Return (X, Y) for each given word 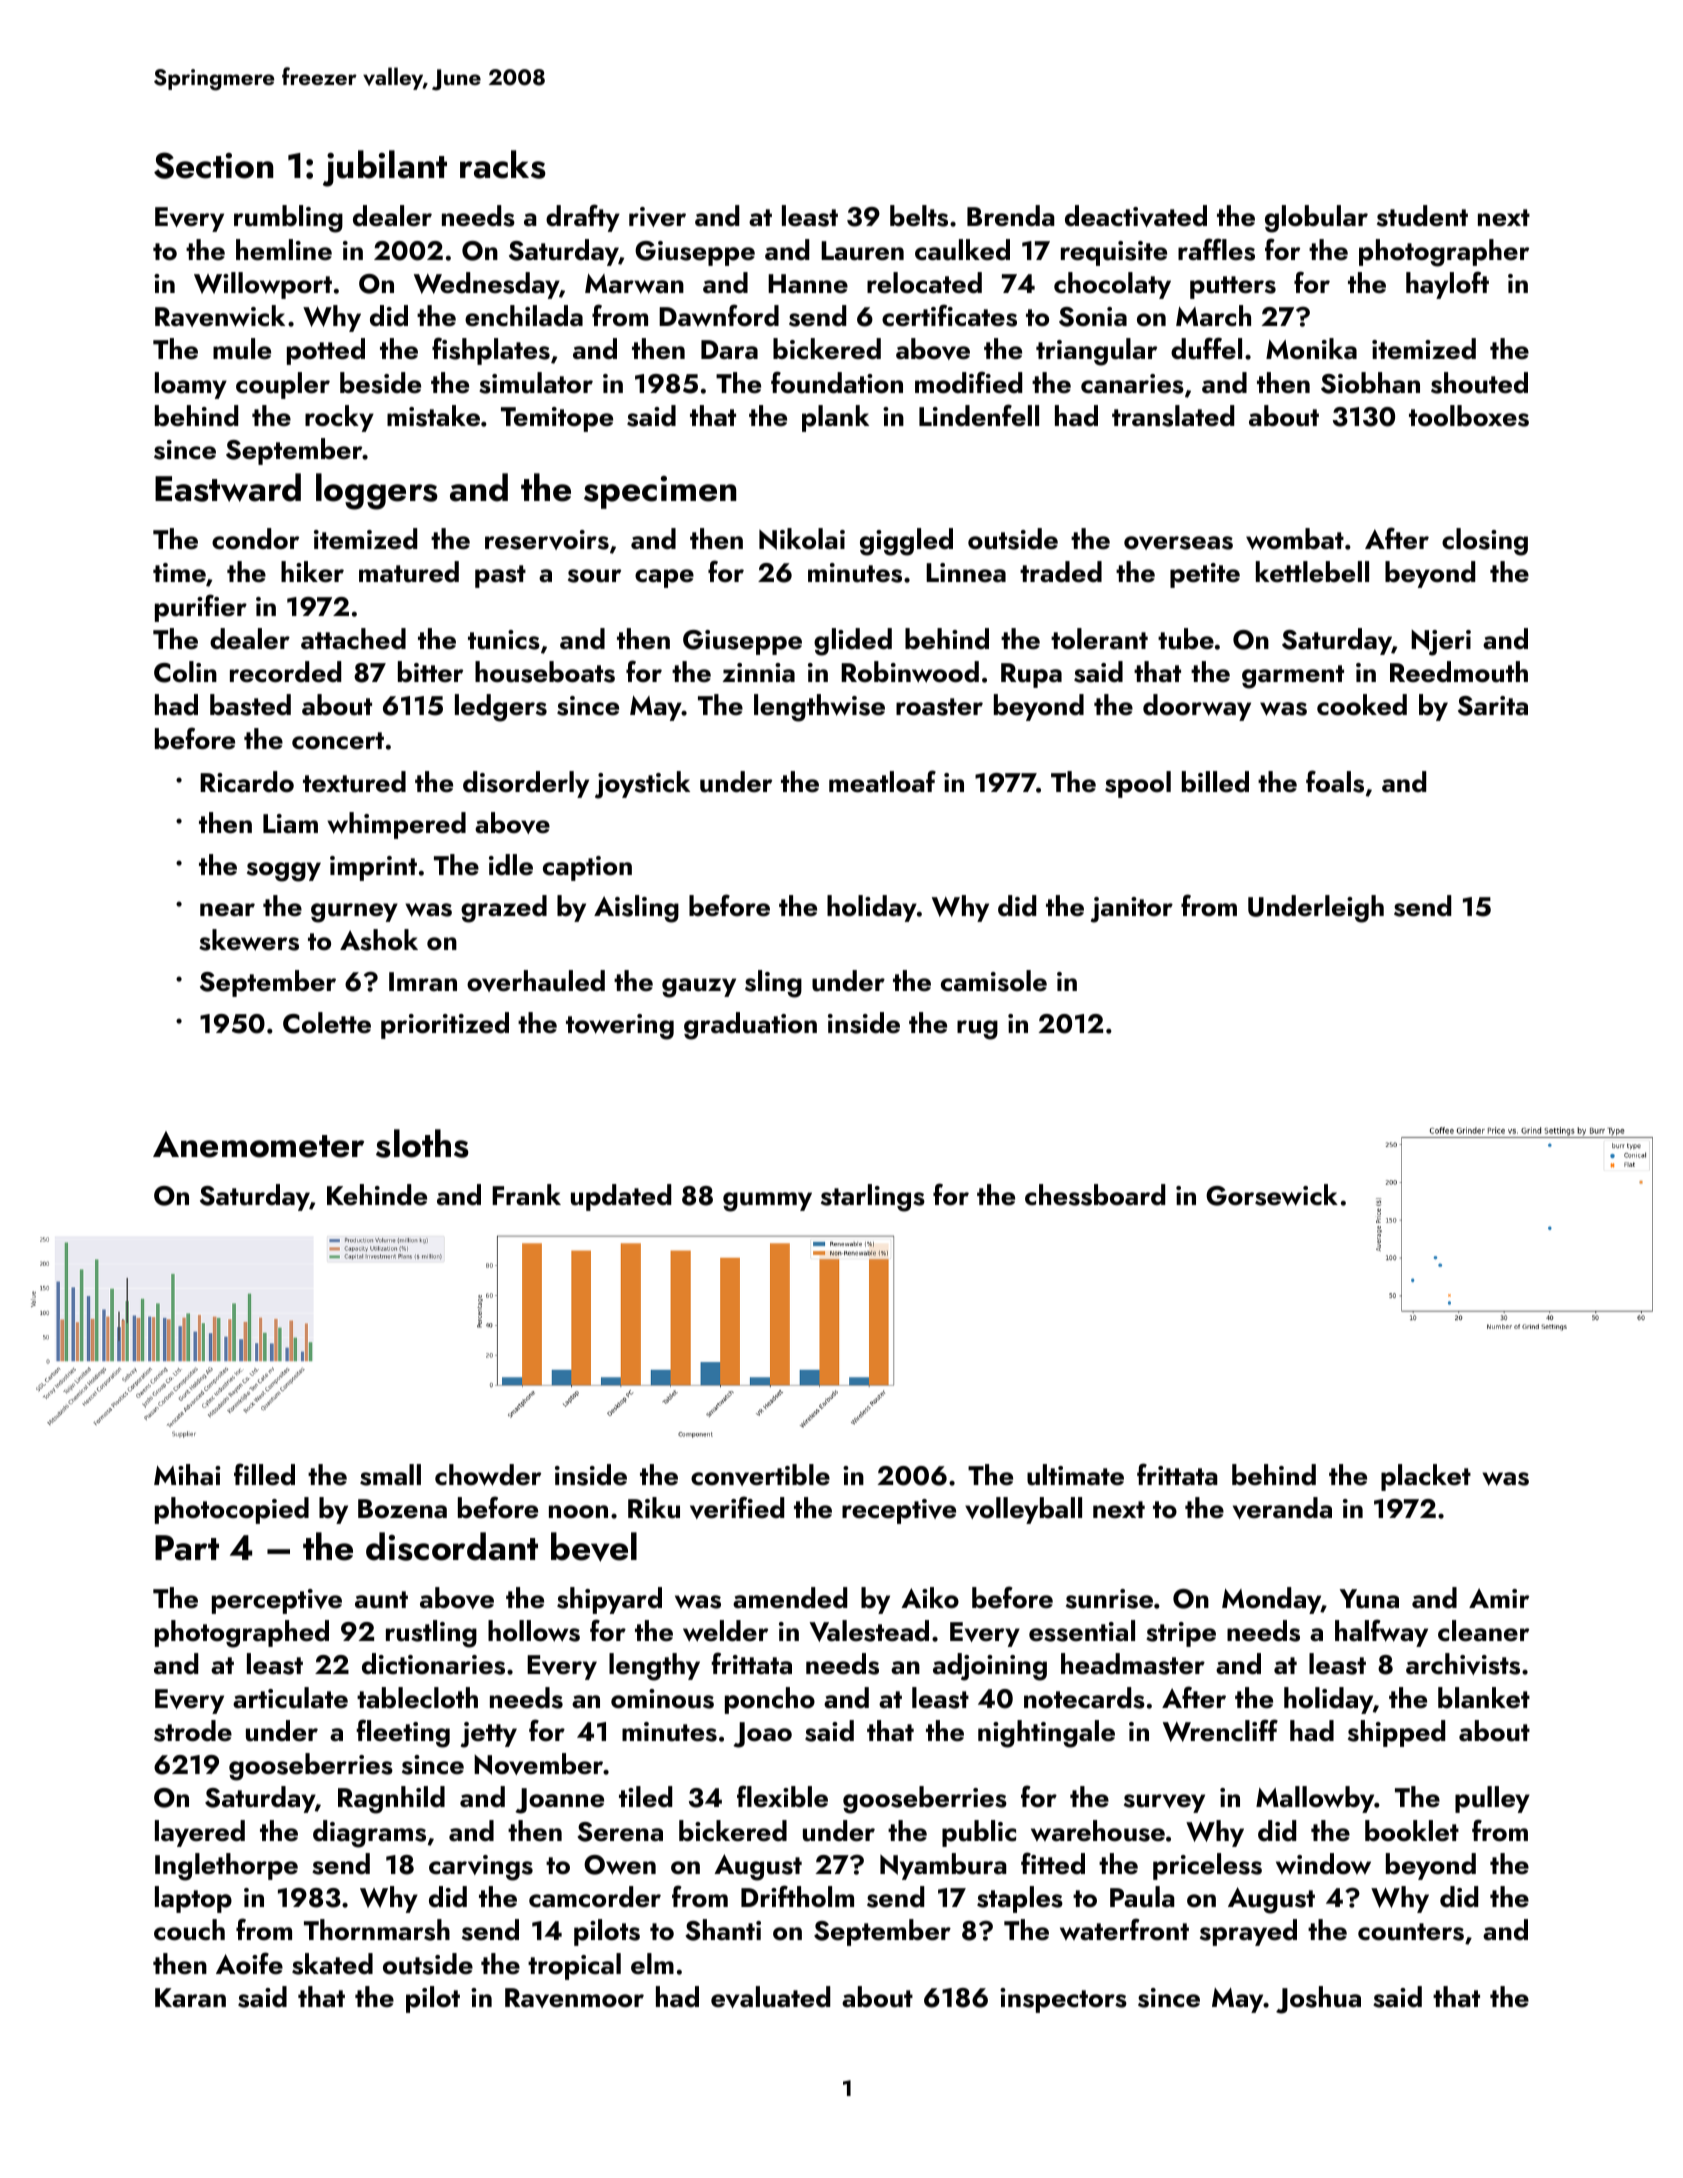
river (657, 217)
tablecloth (417, 1698)
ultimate (1075, 1475)
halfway (1381, 1633)
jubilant (385, 168)
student (1422, 216)
